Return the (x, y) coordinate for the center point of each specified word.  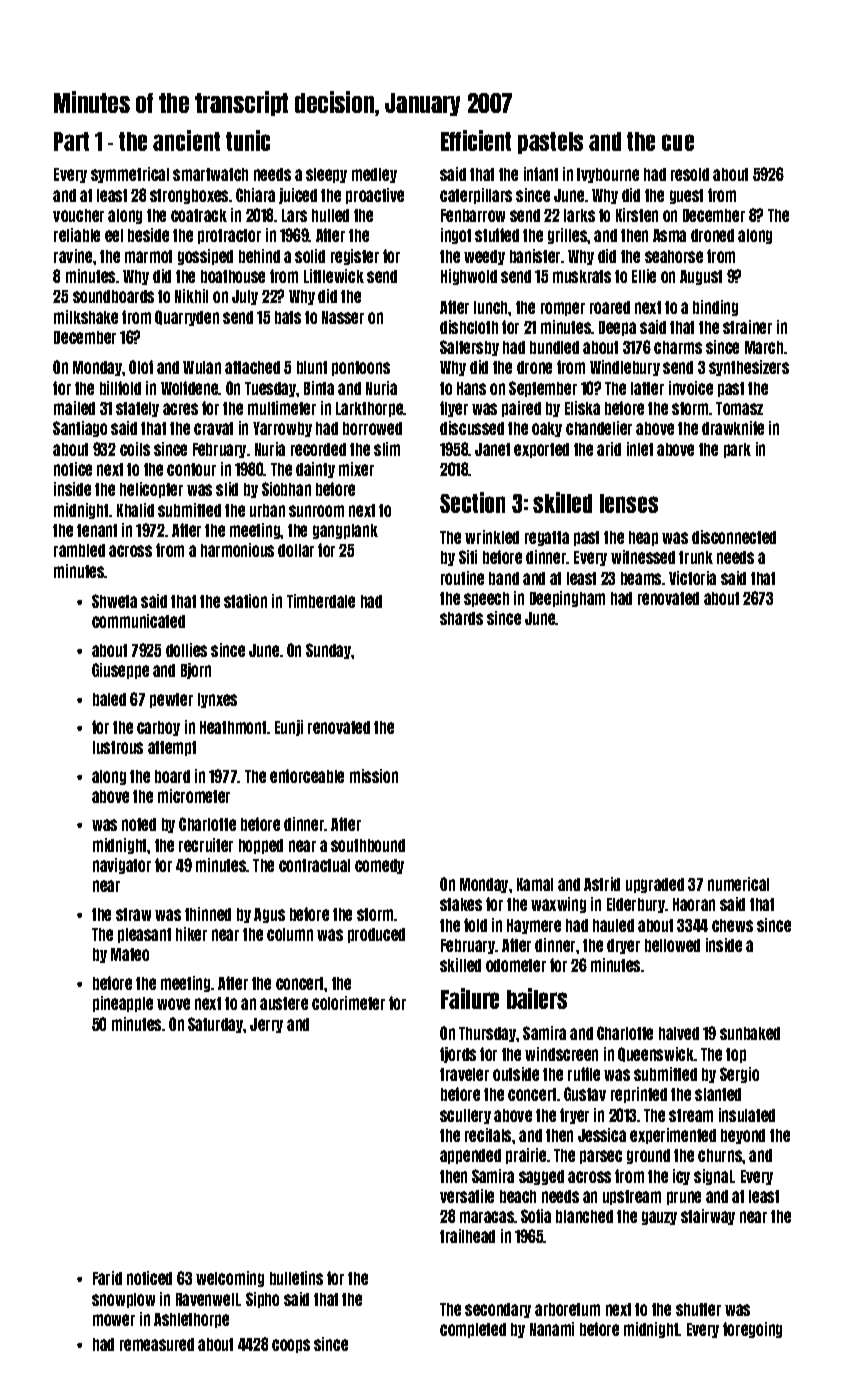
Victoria (692, 578)
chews (732, 925)
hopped (261, 846)
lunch (491, 307)
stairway (708, 1217)
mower (114, 1320)
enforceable (307, 776)
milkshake (86, 317)
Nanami (552, 1329)
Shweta (114, 601)
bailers (537, 998)
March (764, 347)
